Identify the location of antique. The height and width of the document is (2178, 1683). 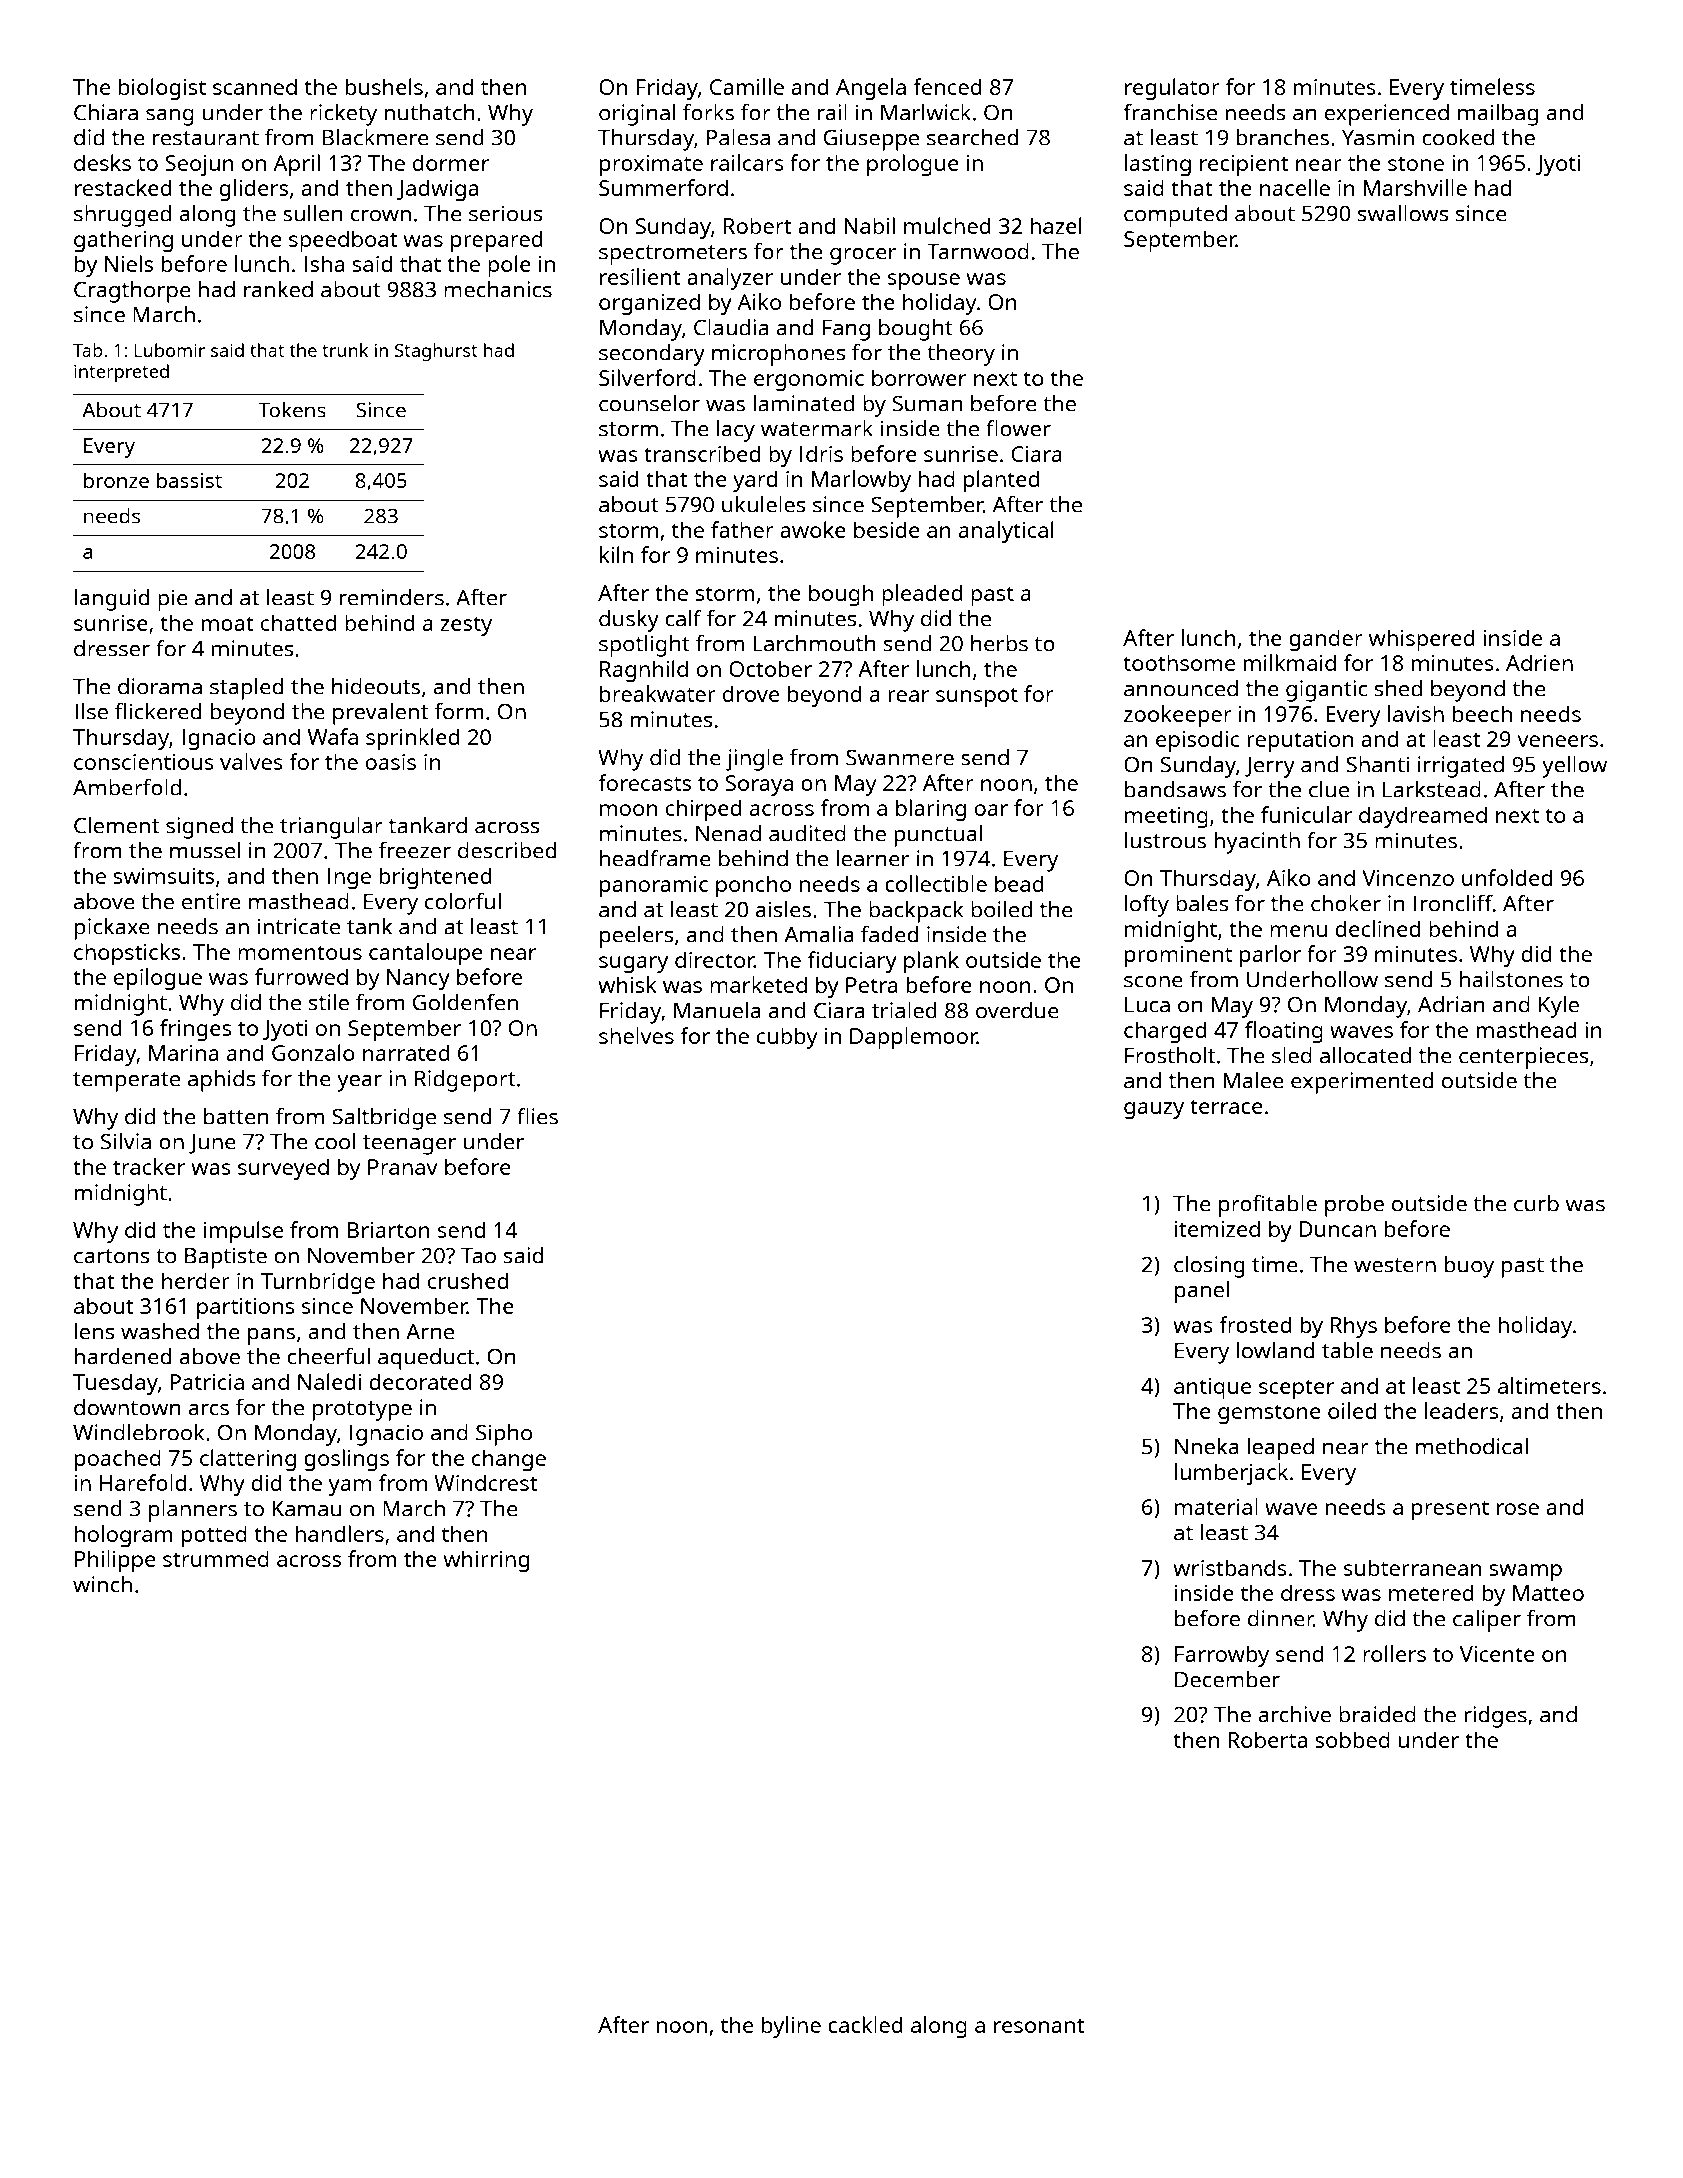
(1212, 1388).
